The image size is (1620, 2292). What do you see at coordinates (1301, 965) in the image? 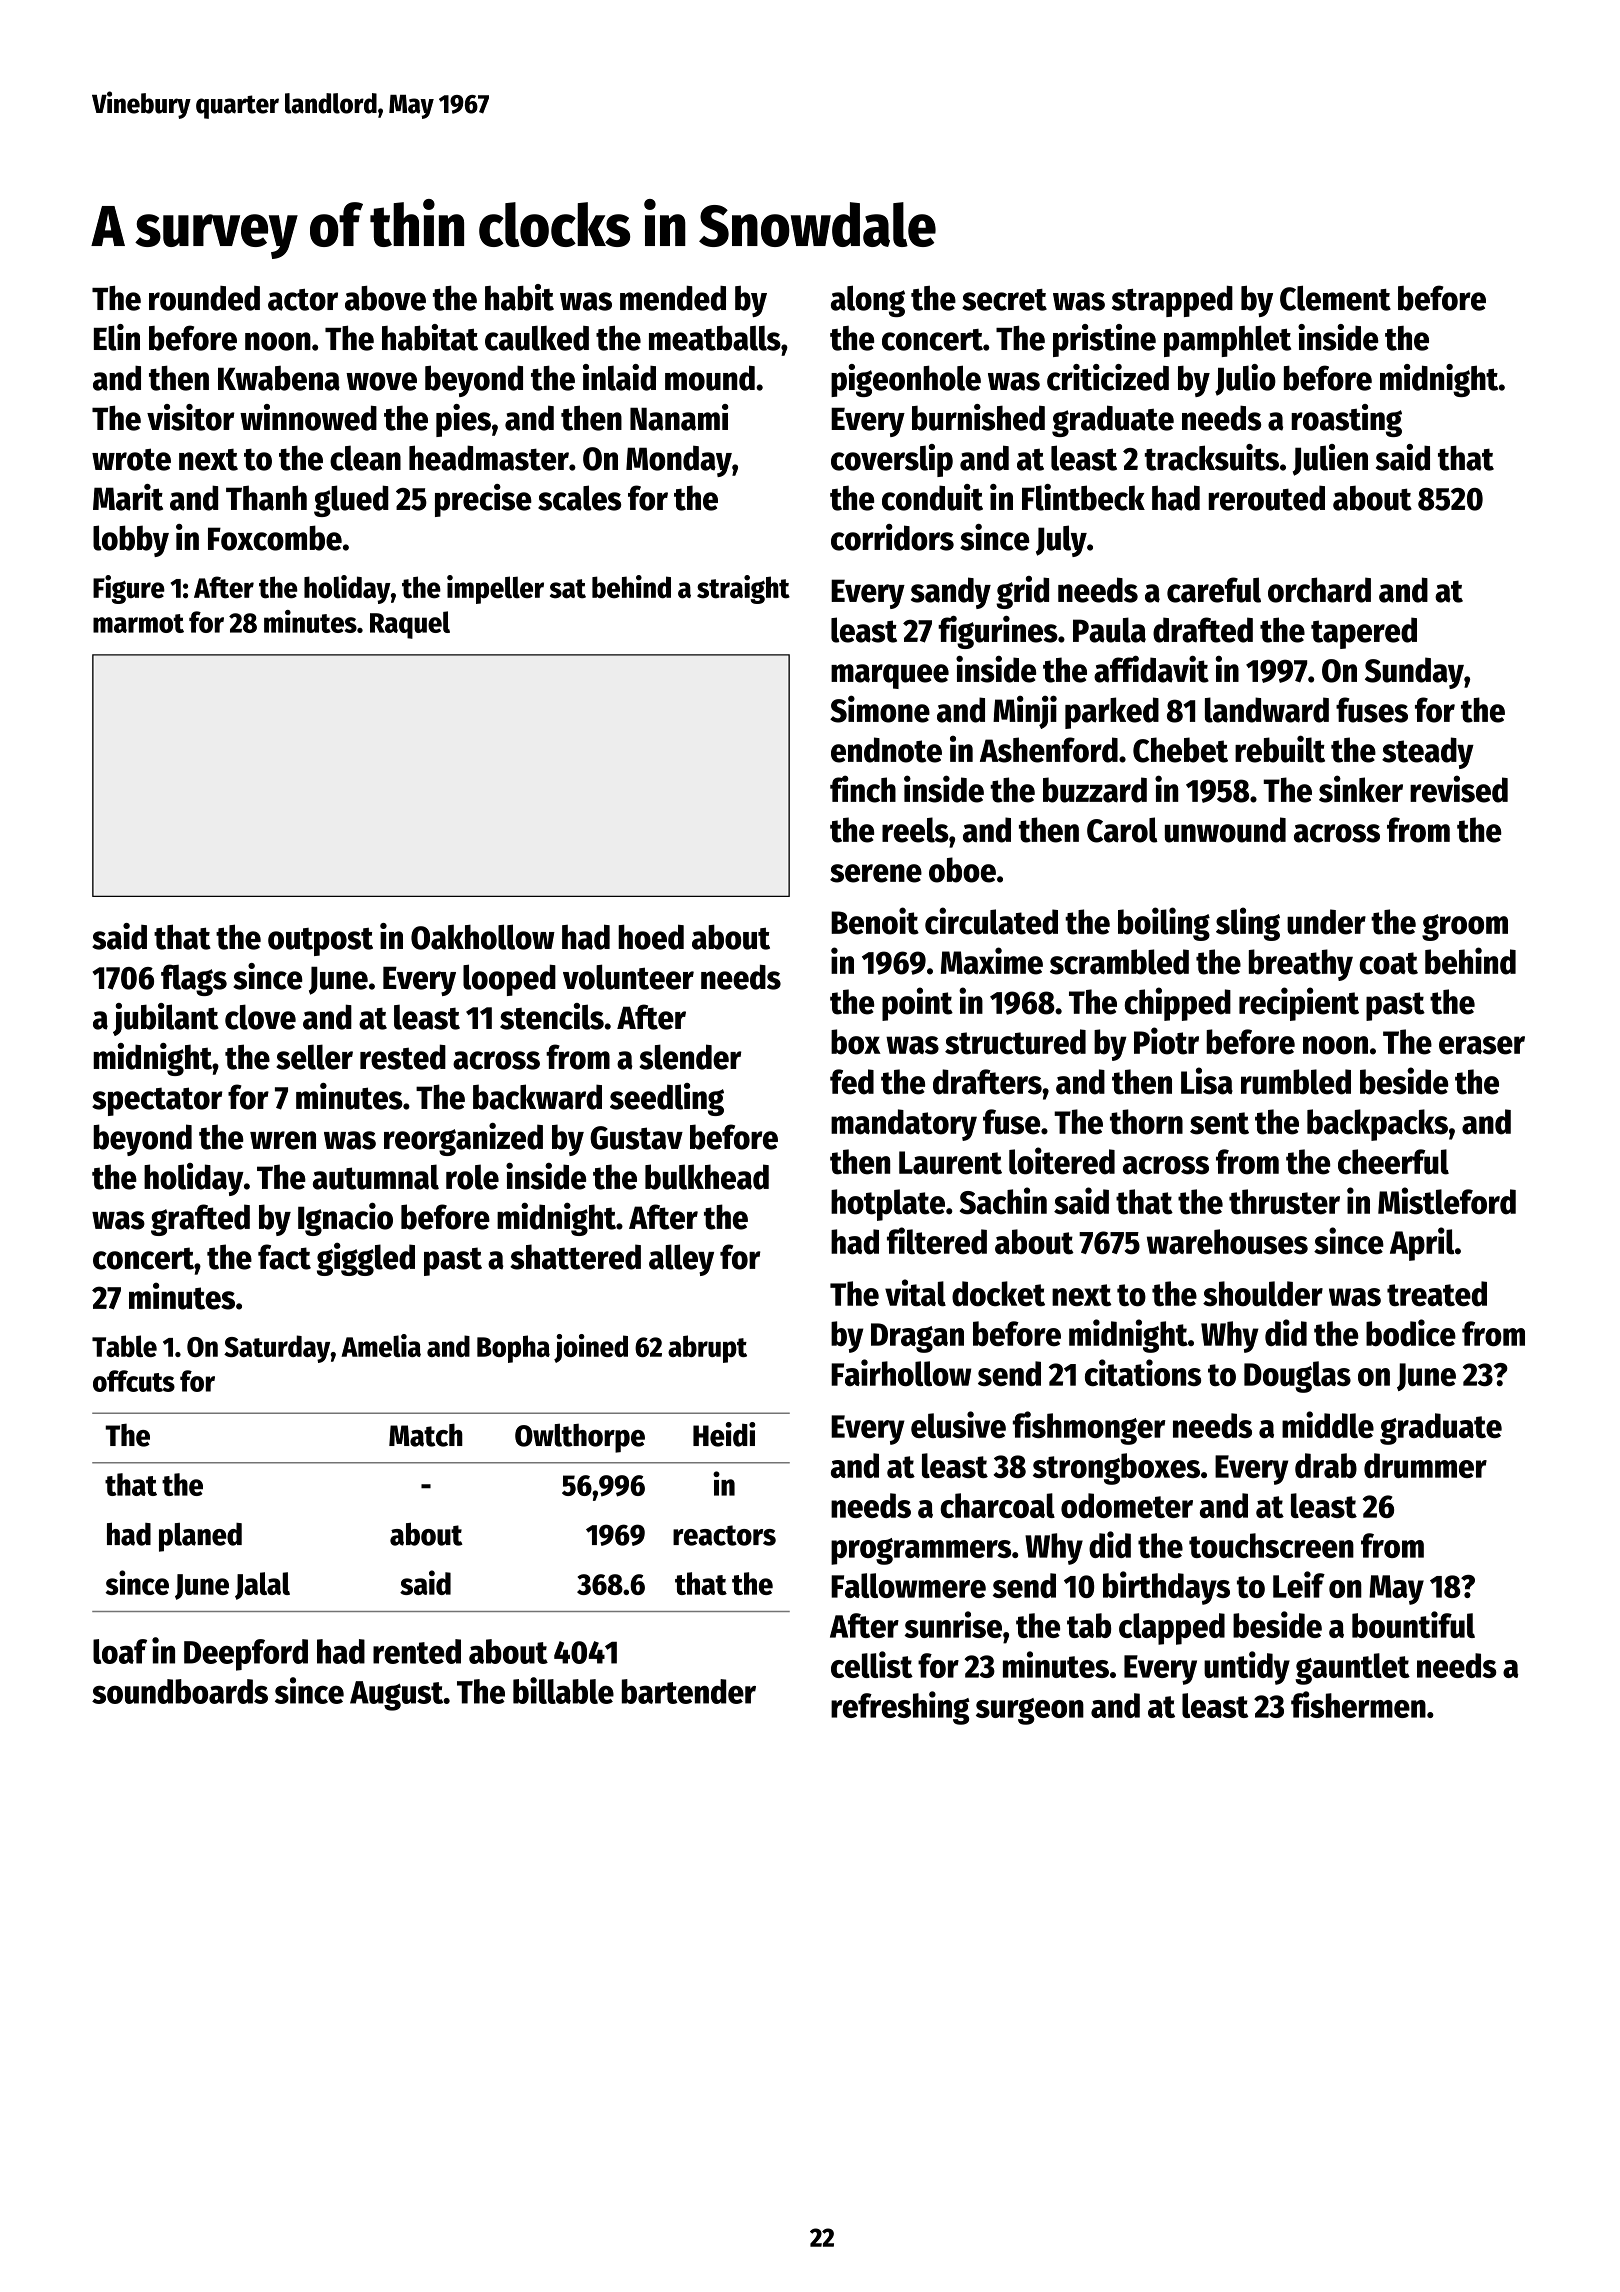
I see `breathy` at bounding box center [1301, 965].
